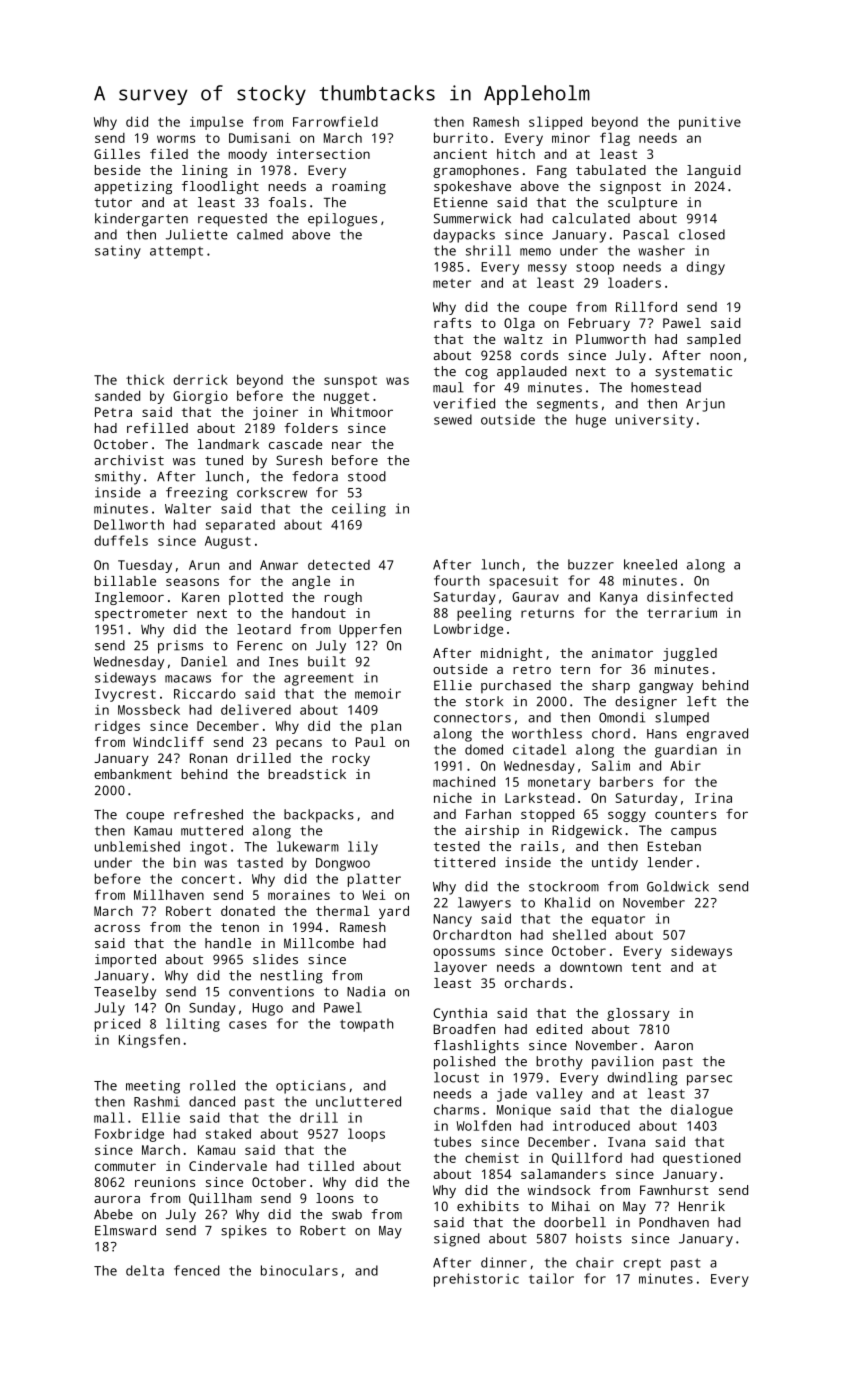  Describe the element at coordinates (567, 405) in the screenshot. I see `segments` at that location.
